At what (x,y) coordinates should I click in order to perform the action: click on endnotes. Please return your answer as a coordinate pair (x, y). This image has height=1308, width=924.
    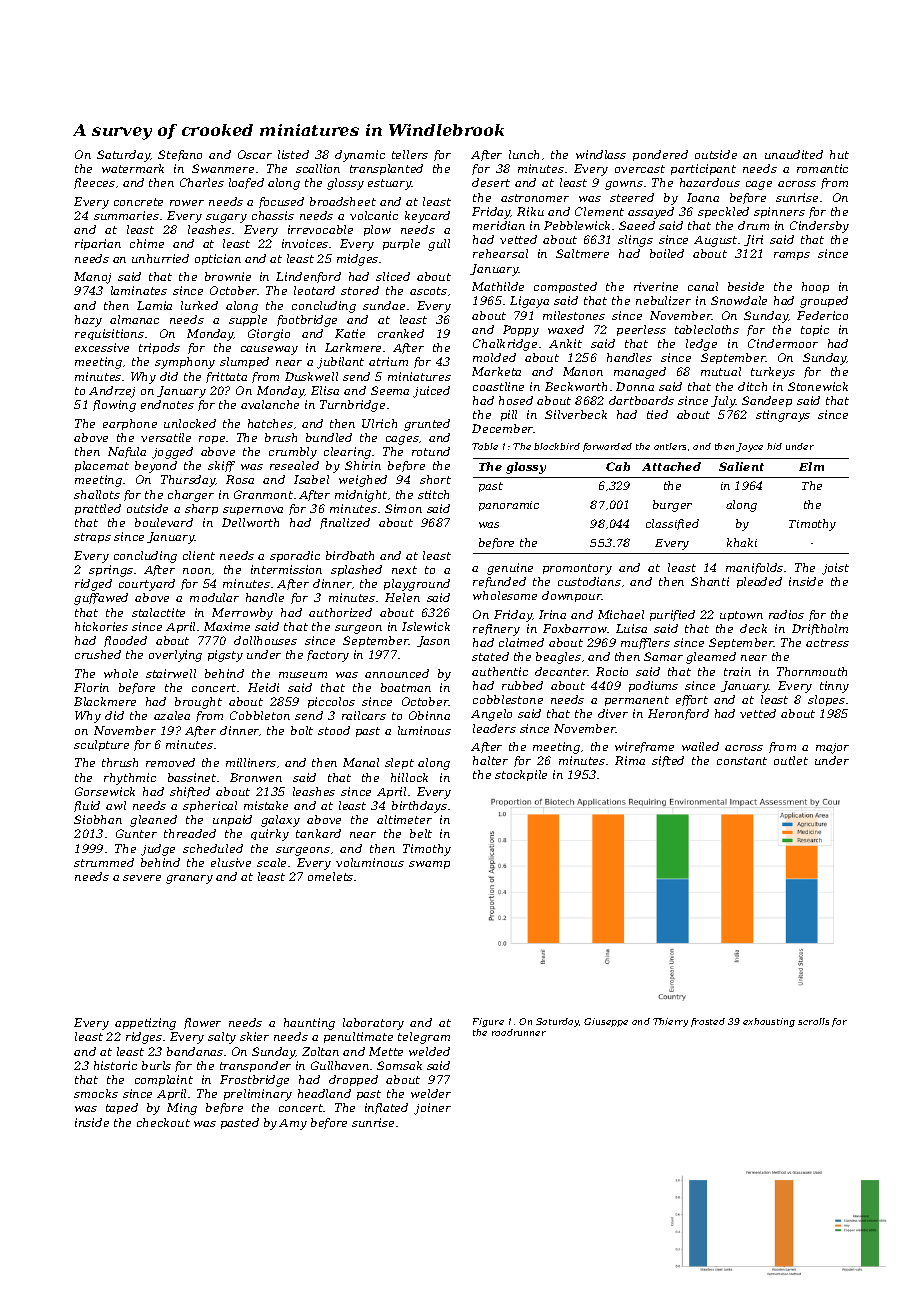
    Looking at the image, I should click on (167, 404).
